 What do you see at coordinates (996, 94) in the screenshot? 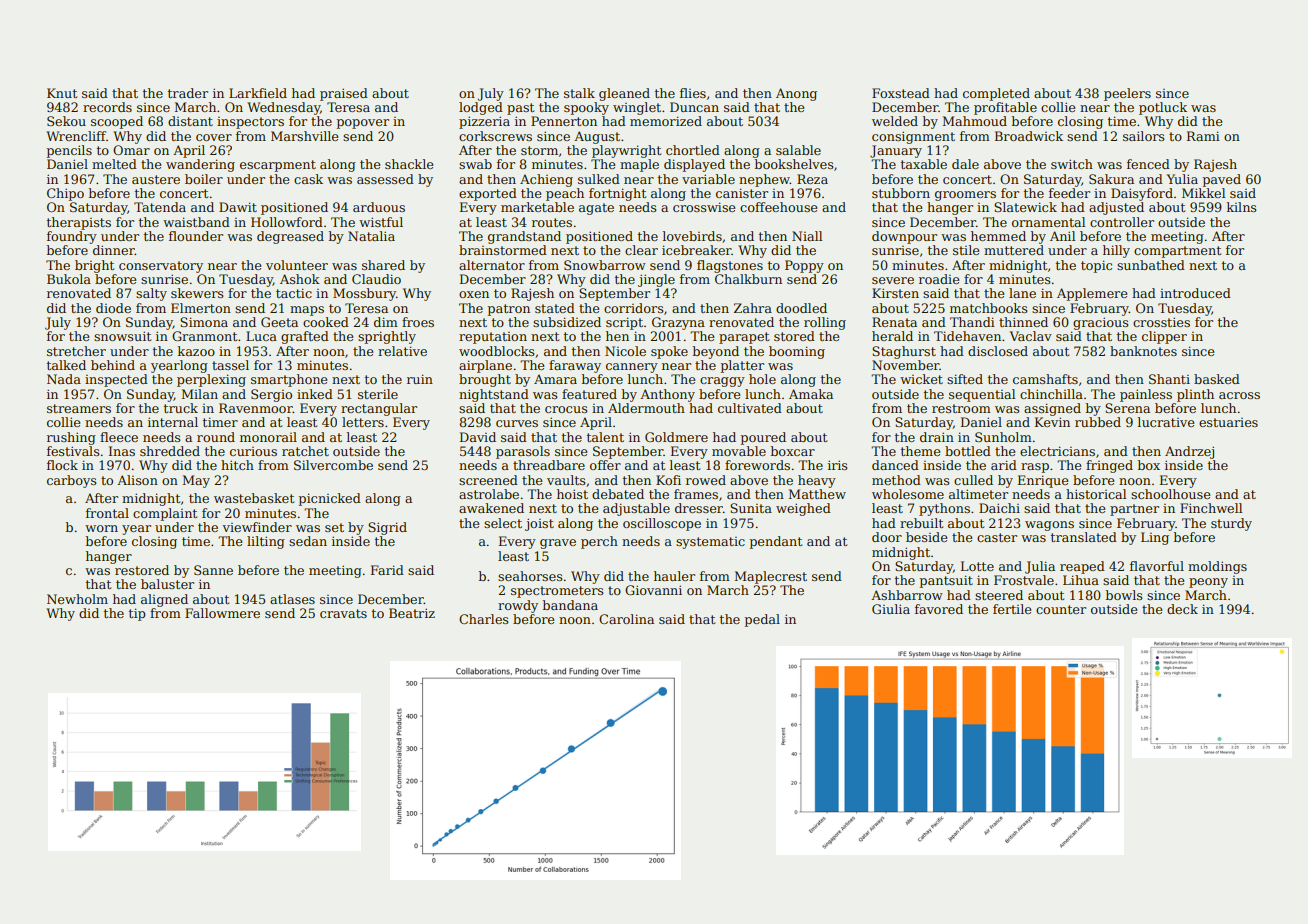
I see `completed` at bounding box center [996, 94].
